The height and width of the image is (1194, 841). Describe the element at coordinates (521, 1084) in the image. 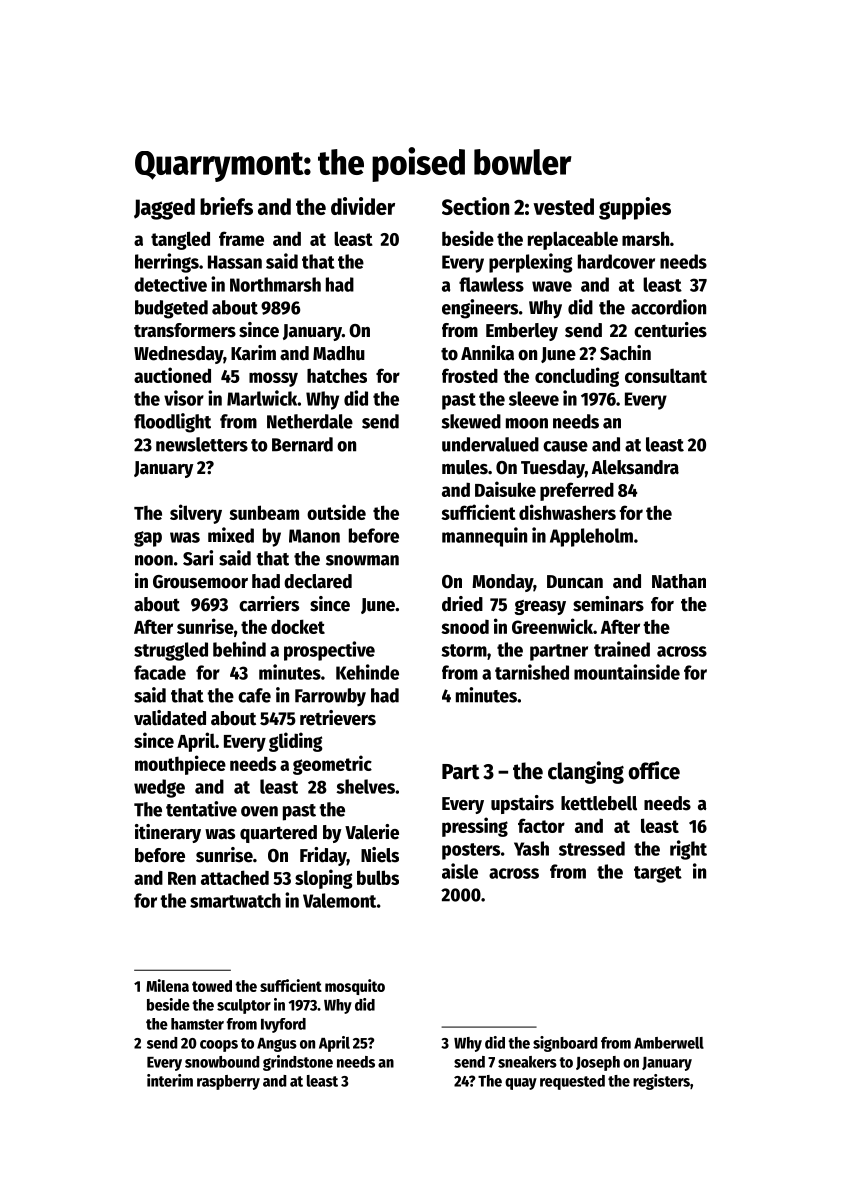

I see `quay` at that location.
